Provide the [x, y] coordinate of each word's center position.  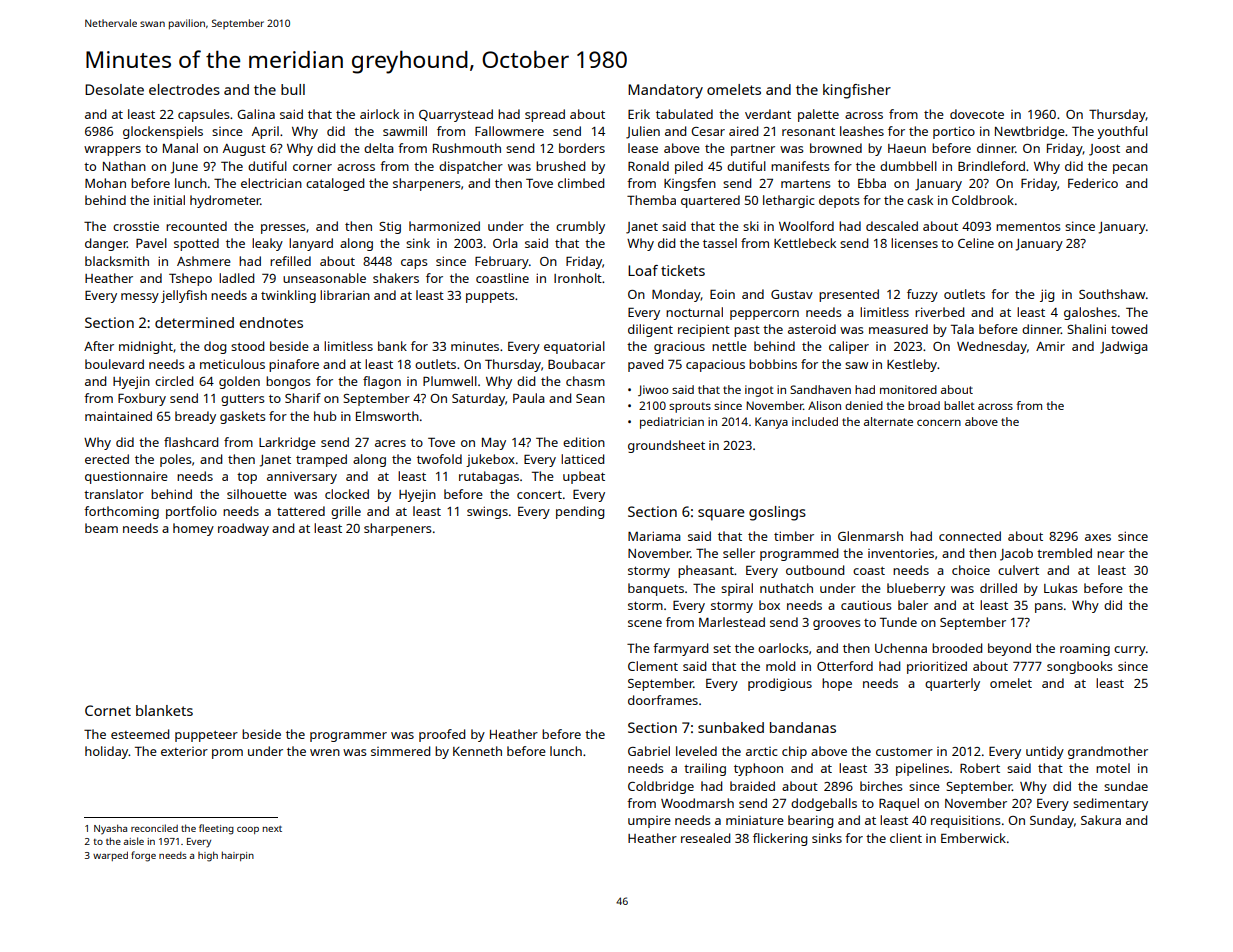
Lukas [1061, 588]
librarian [345, 295]
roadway [243, 529]
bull [293, 89]
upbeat [584, 477]
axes [1098, 537]
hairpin [238, 856]
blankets [164, 710]
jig [1047, 295]
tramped [321, 460]
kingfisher [857, 91]
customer [904, 751]
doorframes [663, 700]
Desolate [114, 89]
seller [739, 553]
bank [392, 346]
